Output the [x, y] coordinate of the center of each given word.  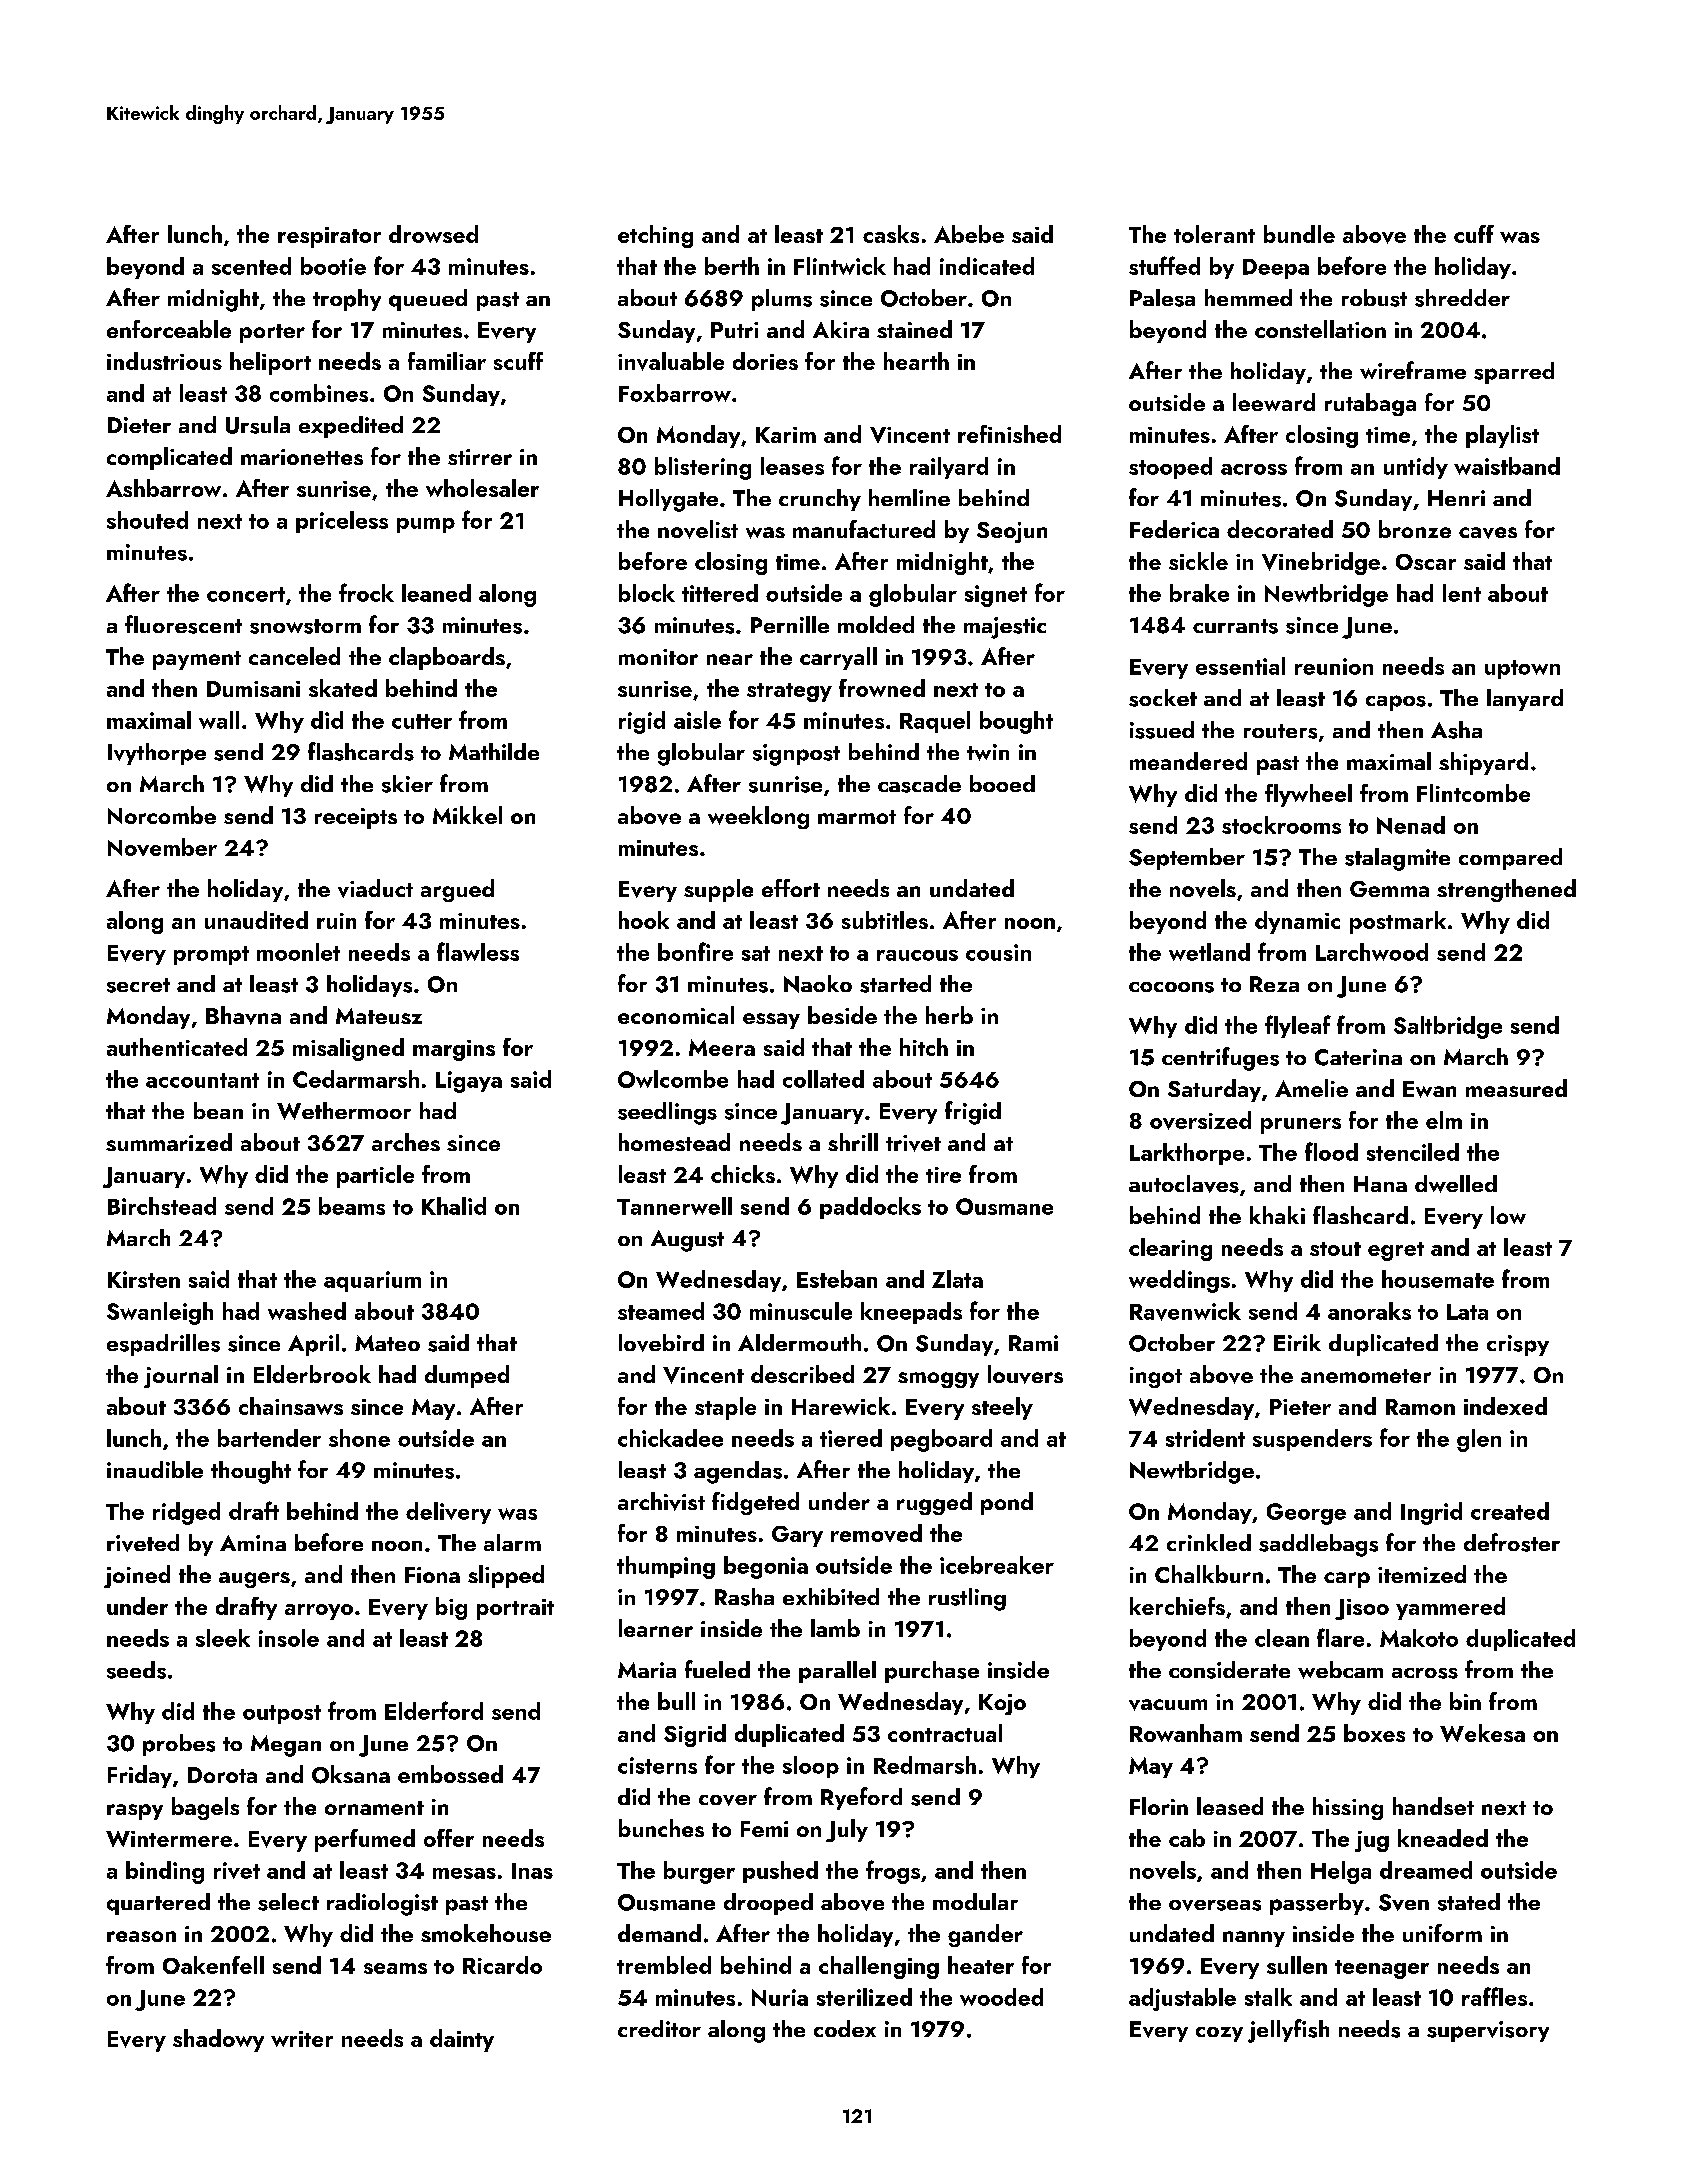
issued [1162, 730]
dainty [462, 2040]
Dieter [139, 425]
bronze [1415, 529]
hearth [916, 361]
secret [138, 985]
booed [1002, 783]
